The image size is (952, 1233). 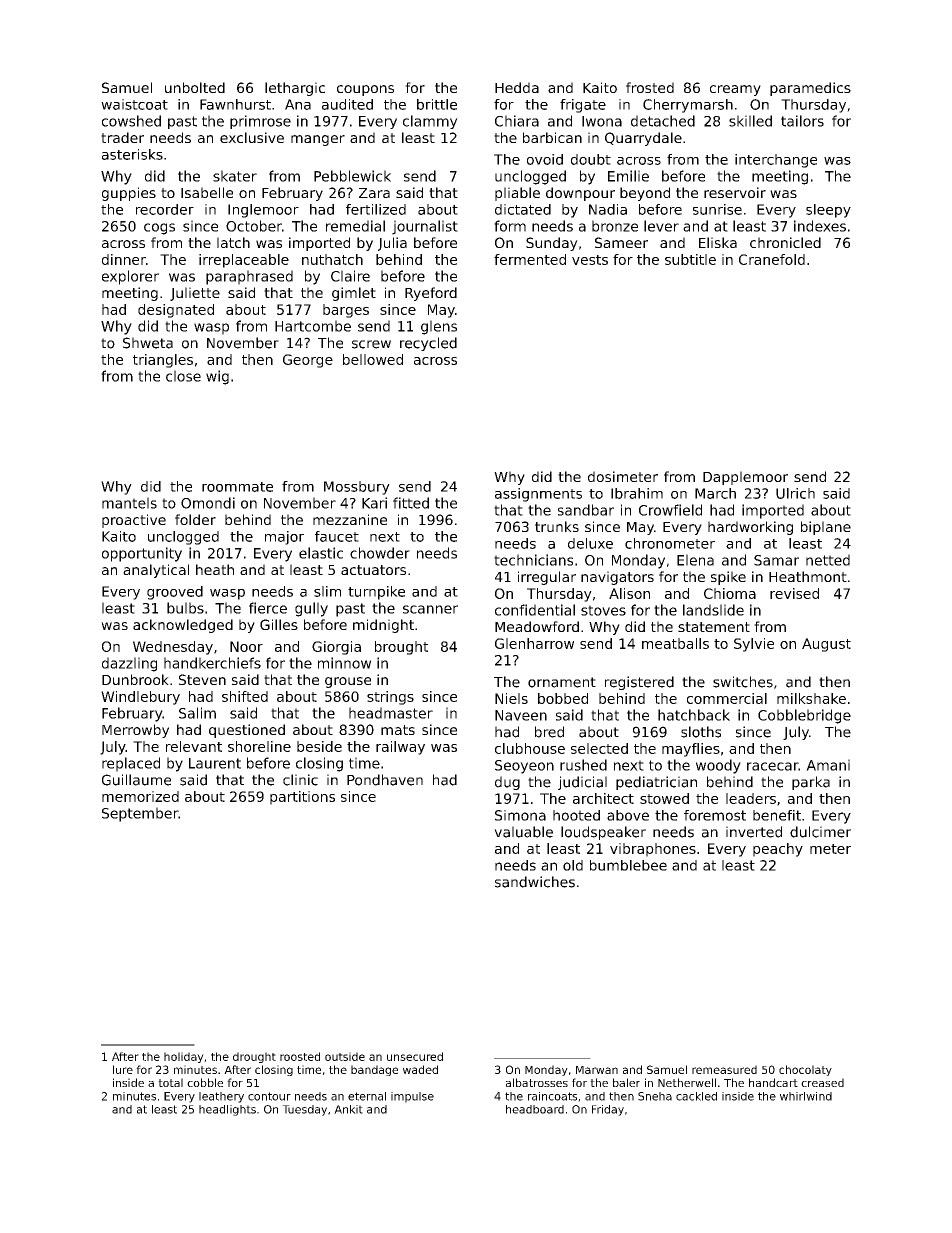 What do you see at coordinates (530, 259) in the screenshot?
I see `fermented` at bounding box center [530, 259].
